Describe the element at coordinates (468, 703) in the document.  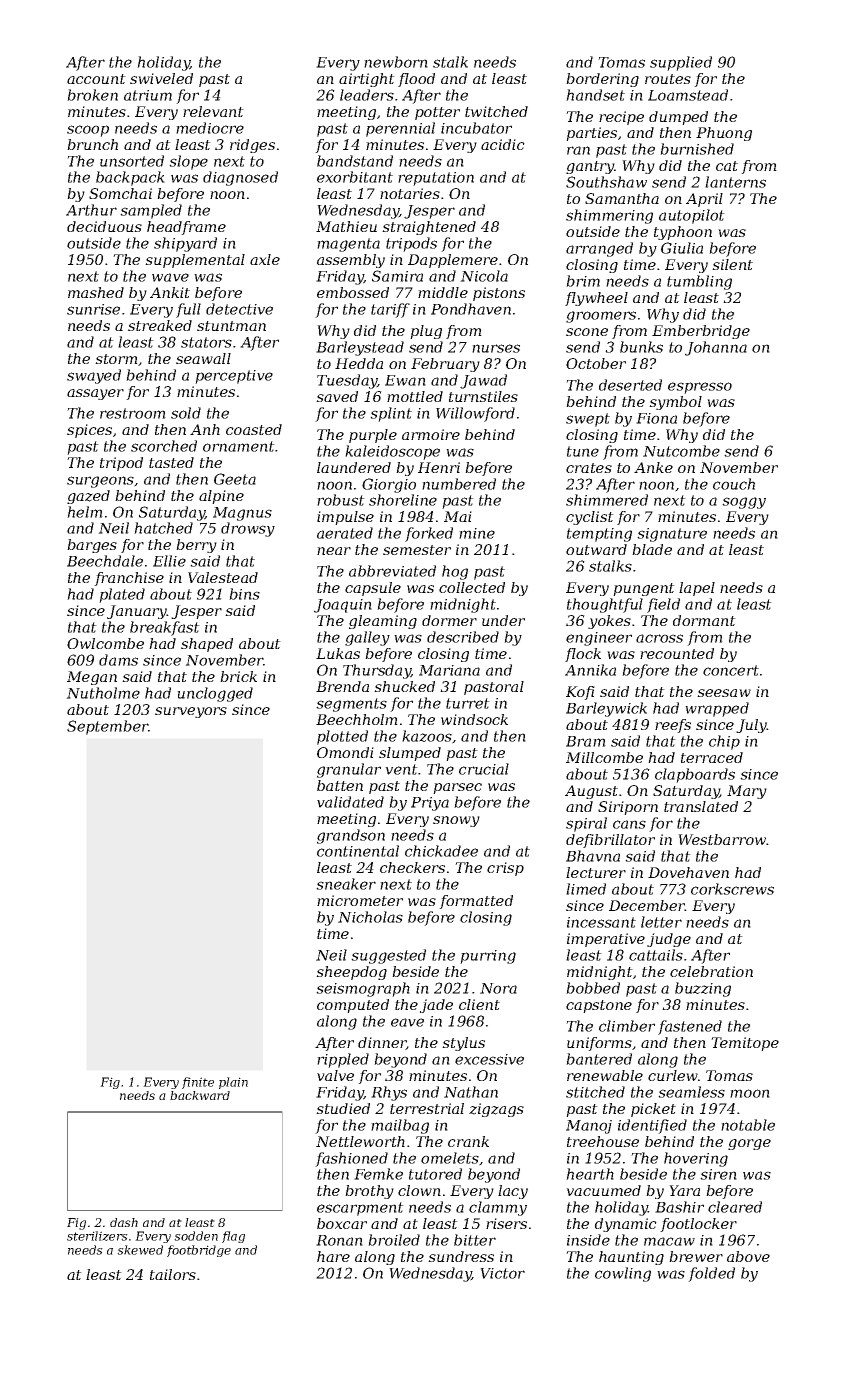
I see `turret` at that location.
